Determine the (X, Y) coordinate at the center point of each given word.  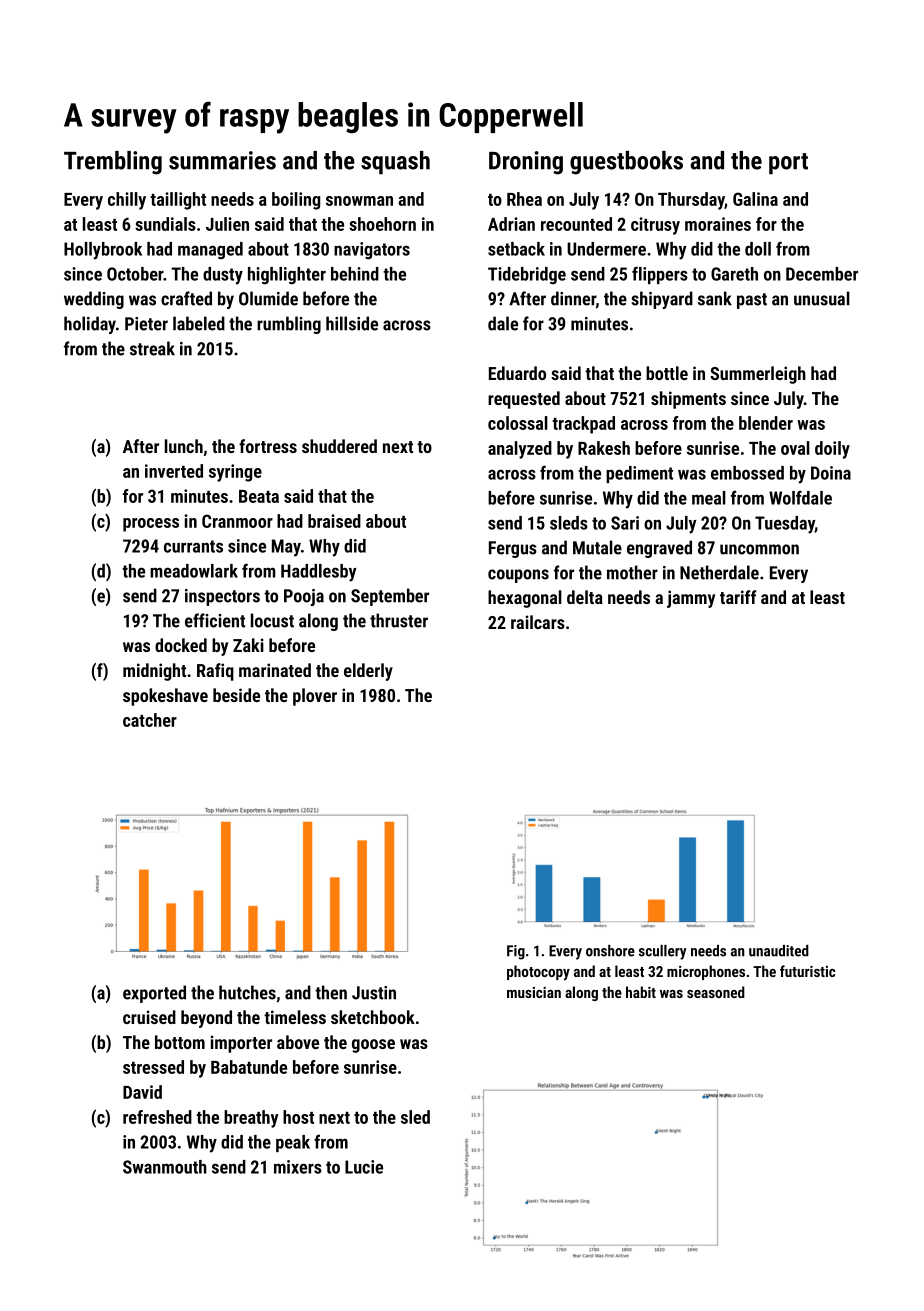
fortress (268, 446)
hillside (352, 323)
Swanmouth (165, 1167)
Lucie (364, 1167)
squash (395, 162)
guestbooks (626, 163)
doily (832, 450)
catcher (150, 720)
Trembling (113, 163)
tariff (738, 597)
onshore (610, 951)
